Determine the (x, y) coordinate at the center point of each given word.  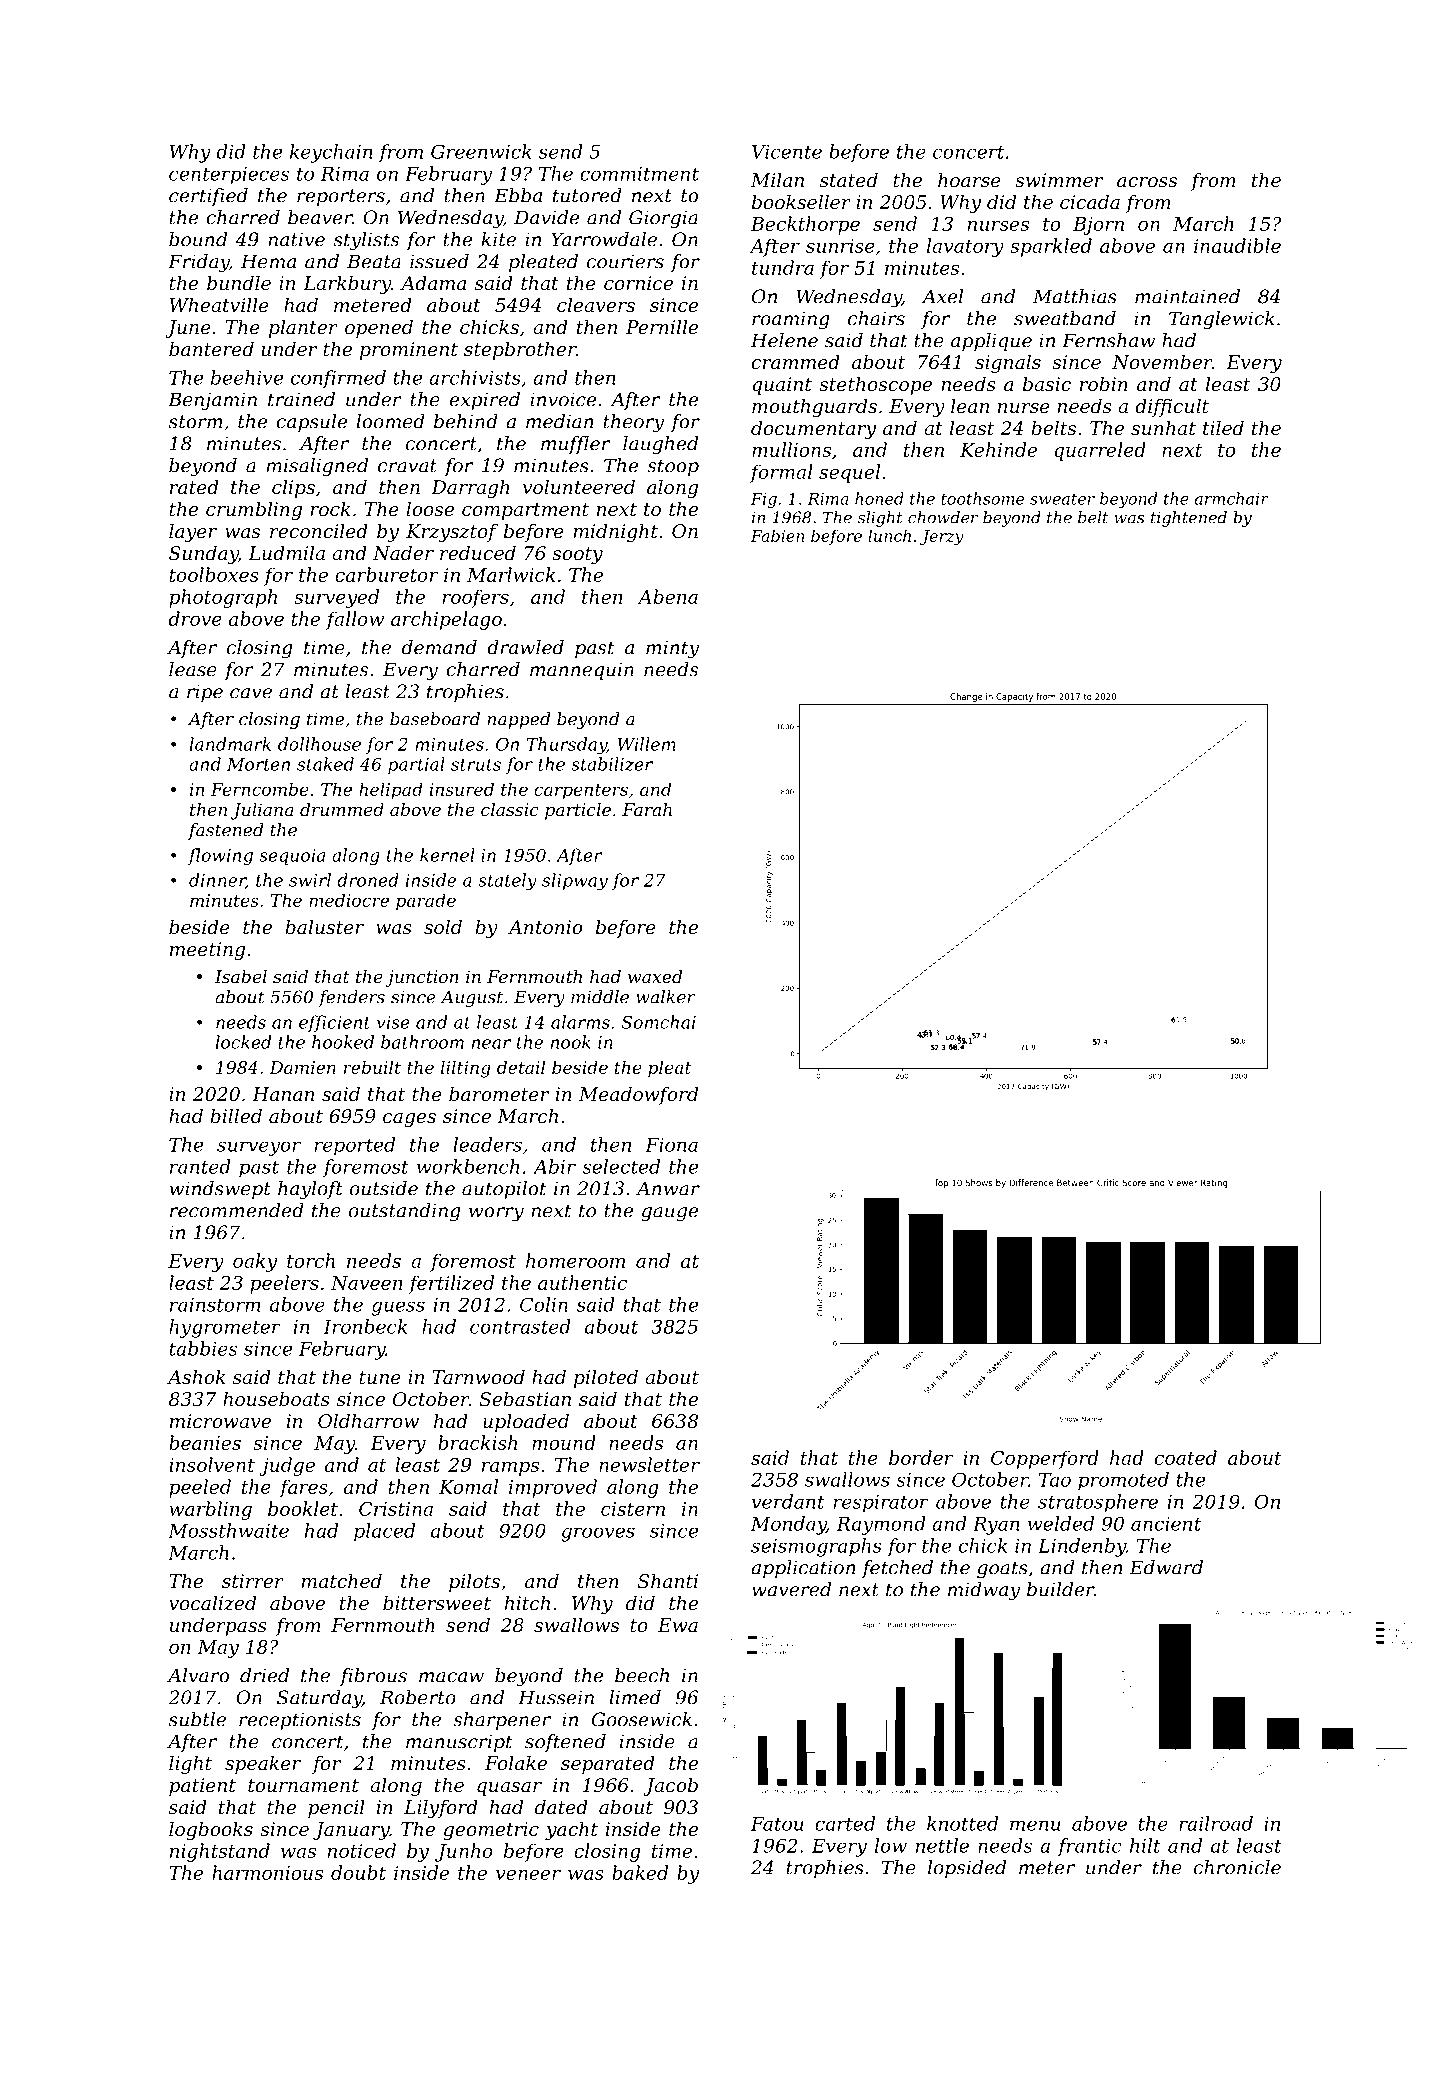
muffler (575, 445)
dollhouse (319, 744)
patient (202, 1787)
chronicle (1237, 1867)
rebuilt (372, 1067)
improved (553, 1488)
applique (991, 342)
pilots (474, 1582)
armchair (1232, 498)
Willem (647, 744)
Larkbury (347, 284)
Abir (554, 1166)
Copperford (1045, 1459)
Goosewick (642, 1719)
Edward (1166, 1567)
